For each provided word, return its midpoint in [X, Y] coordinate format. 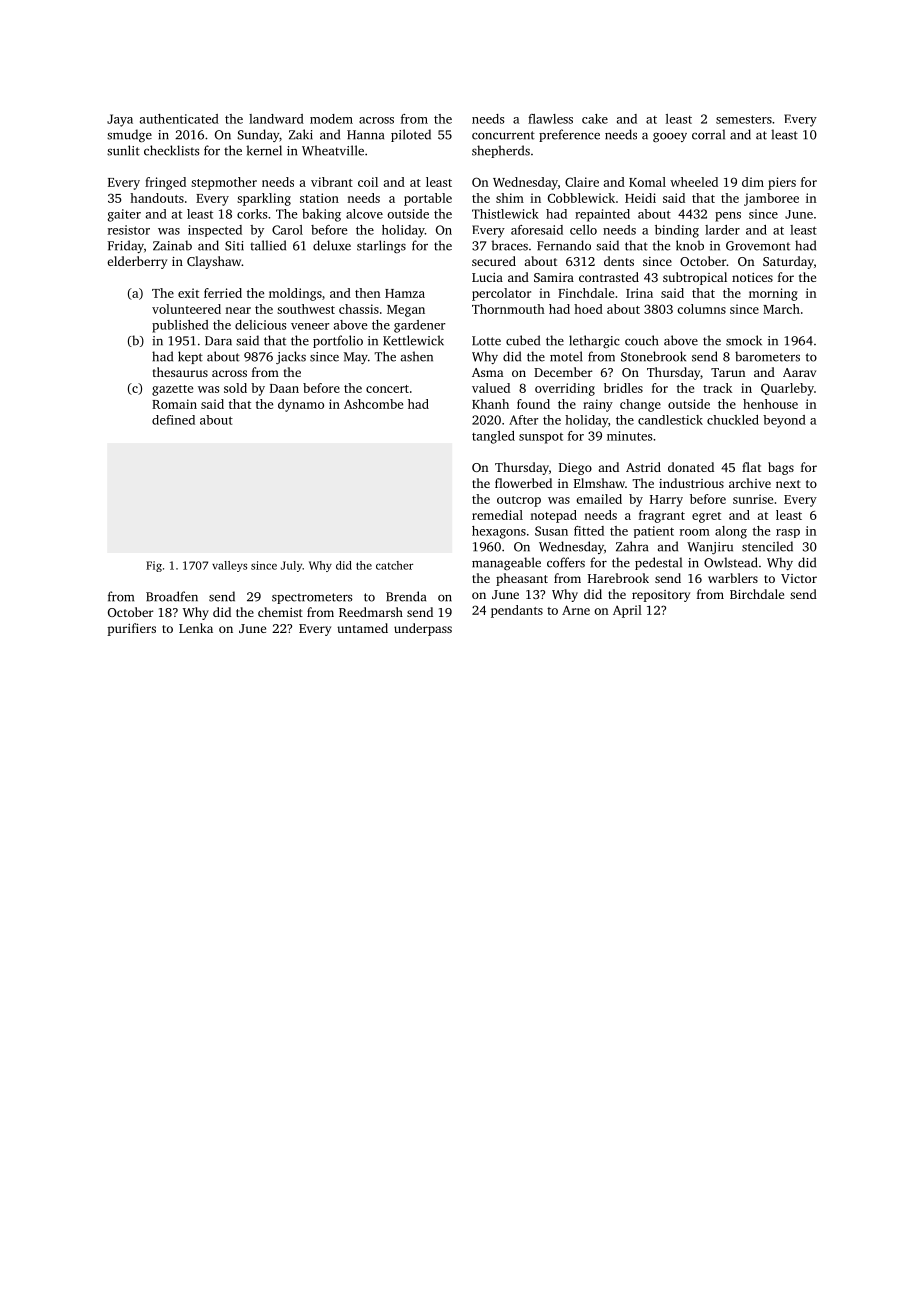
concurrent [503, 135]
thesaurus [180, 372]
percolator [501, 294]
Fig [154, 566]
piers [782, 183]
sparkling [264, 199]
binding [677, 231]
